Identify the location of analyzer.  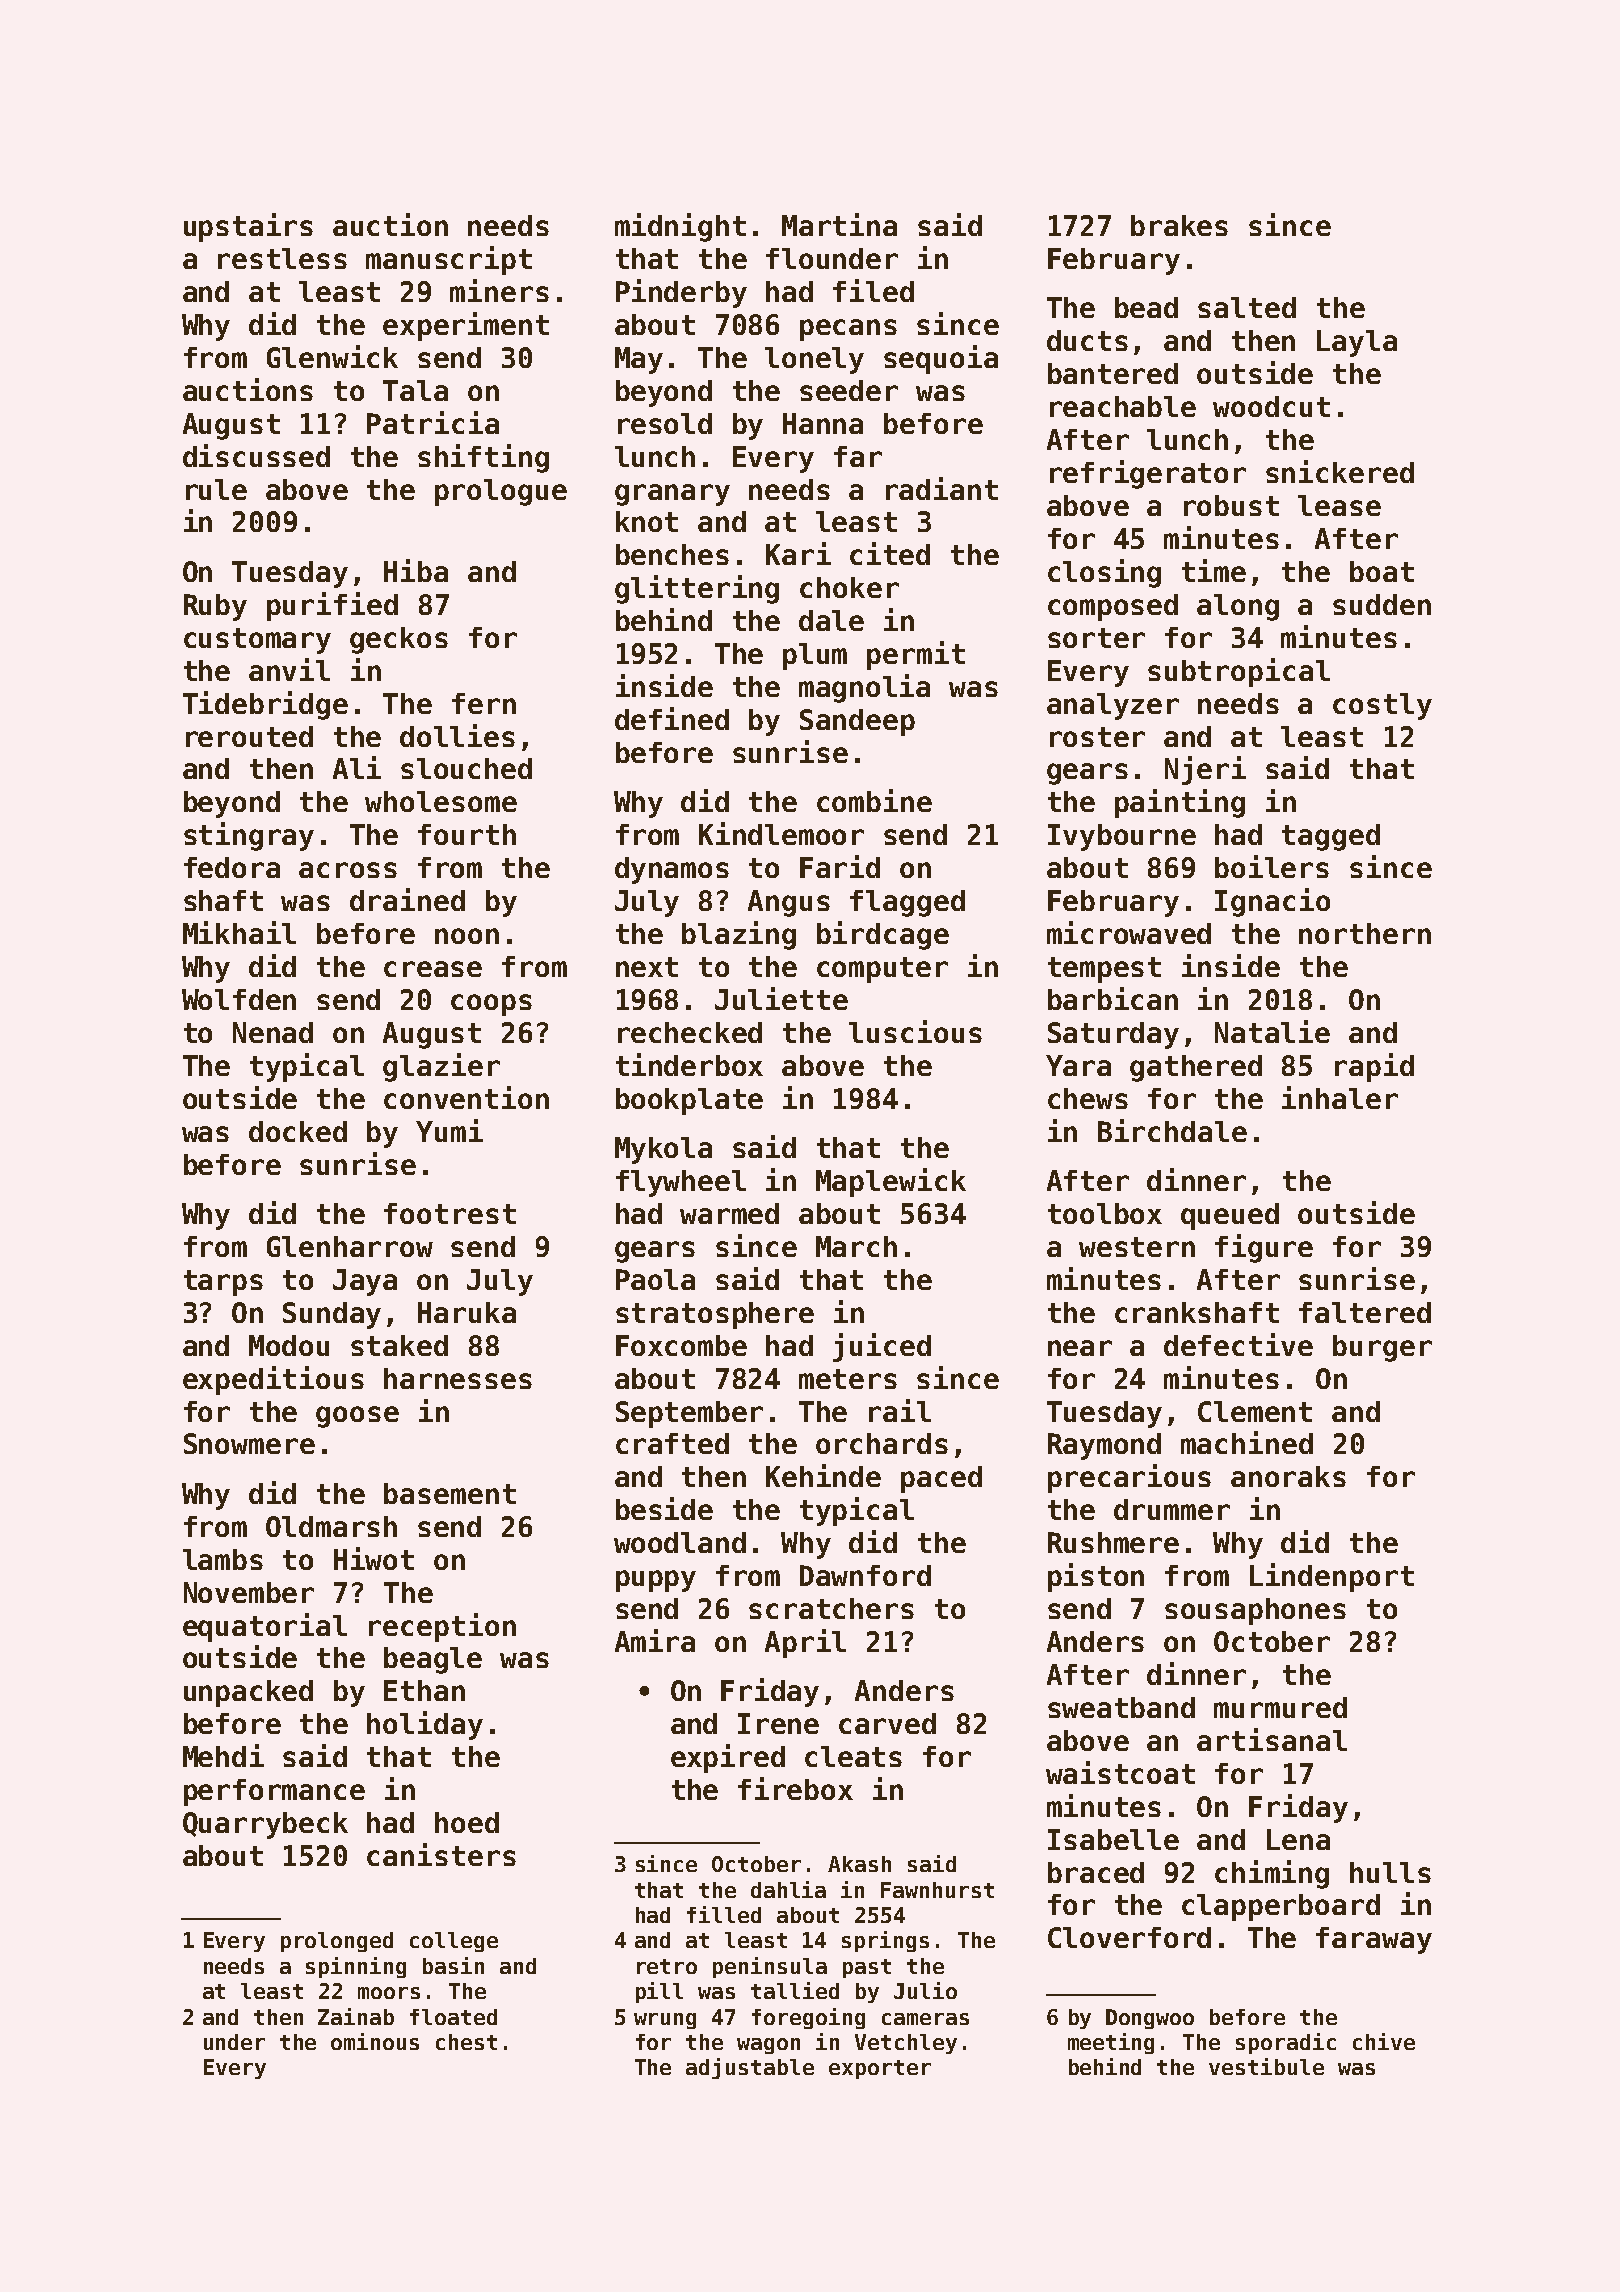
(1113, 706).
